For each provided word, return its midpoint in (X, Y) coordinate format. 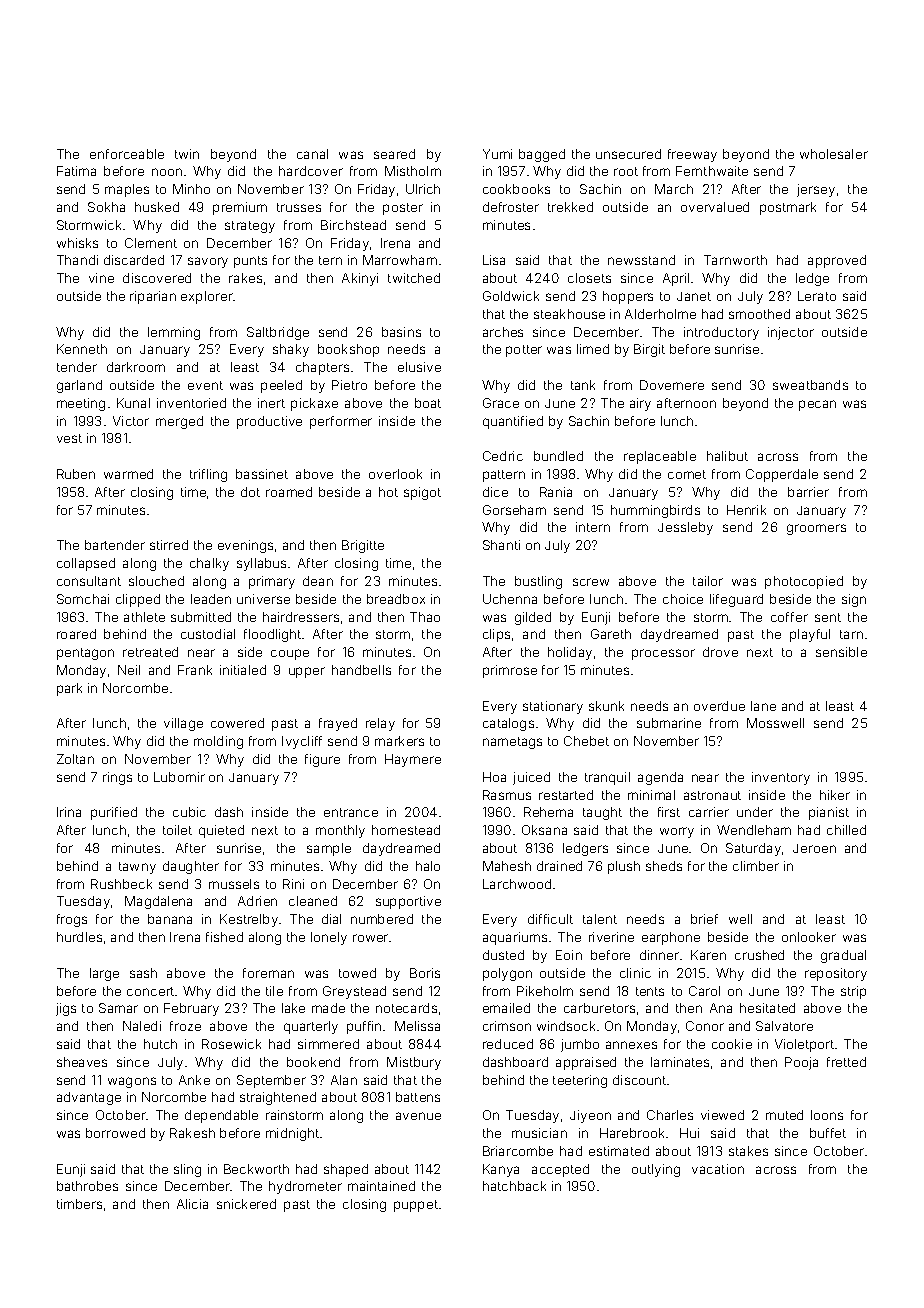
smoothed (759, 314)
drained (559, 866)
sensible (841, 652)
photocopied (804, 582)
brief (704, 919)
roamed (289, 492)
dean (318, 581)
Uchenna (510, 599)
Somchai (83, 599)
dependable (221, 1116)
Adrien (257, 901)
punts (250, 262)
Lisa (494, 260)
